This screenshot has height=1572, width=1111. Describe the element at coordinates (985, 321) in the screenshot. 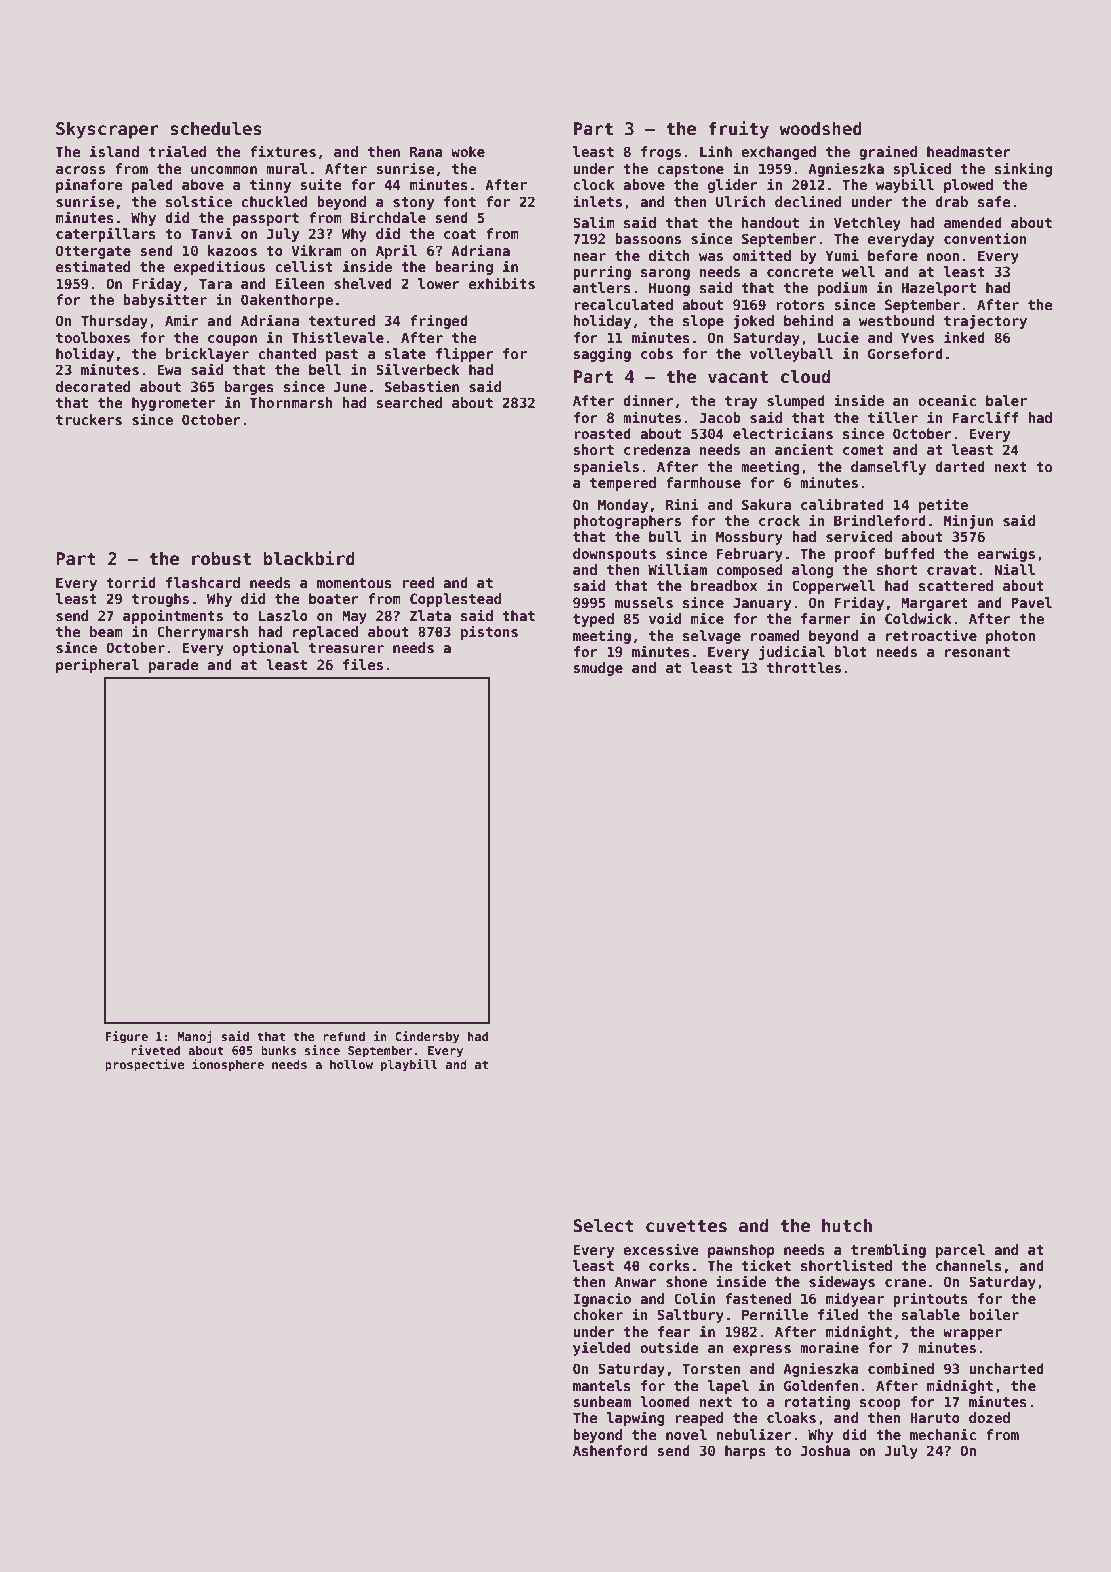

I see `trajectory` at that location.
